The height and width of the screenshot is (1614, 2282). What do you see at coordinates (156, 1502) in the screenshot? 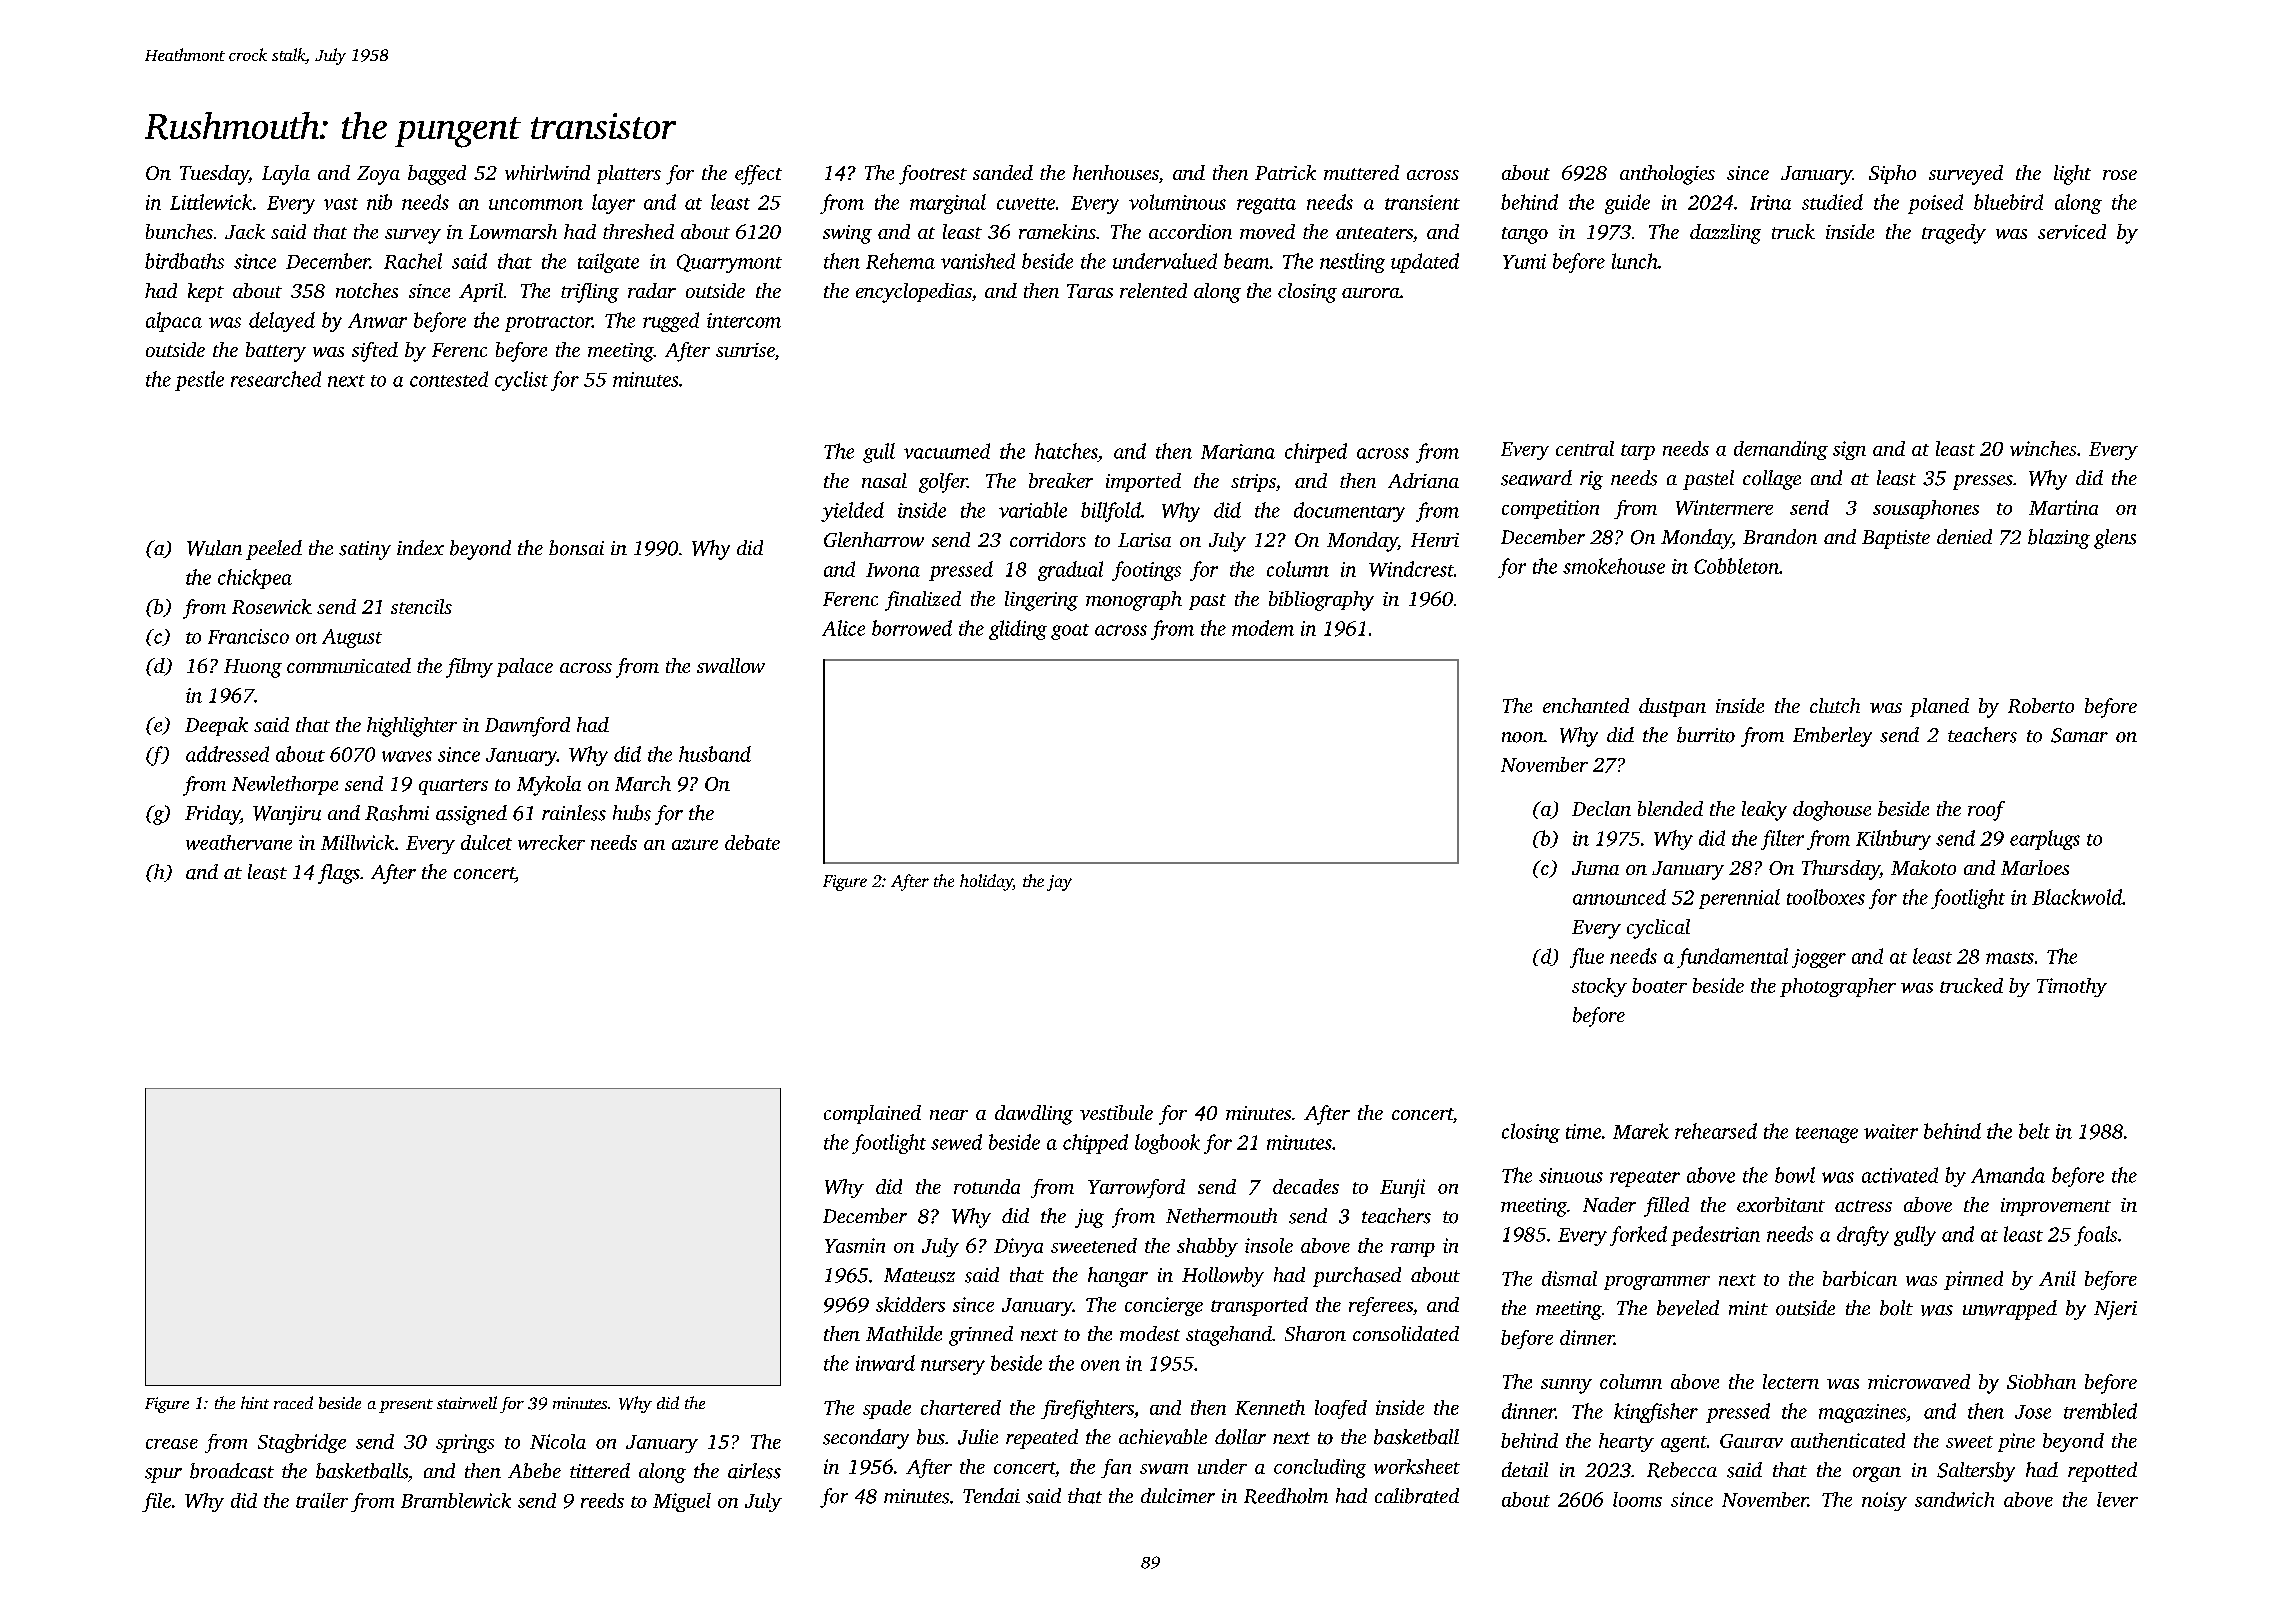
I see `file` at bounding box center [156, 1502].
